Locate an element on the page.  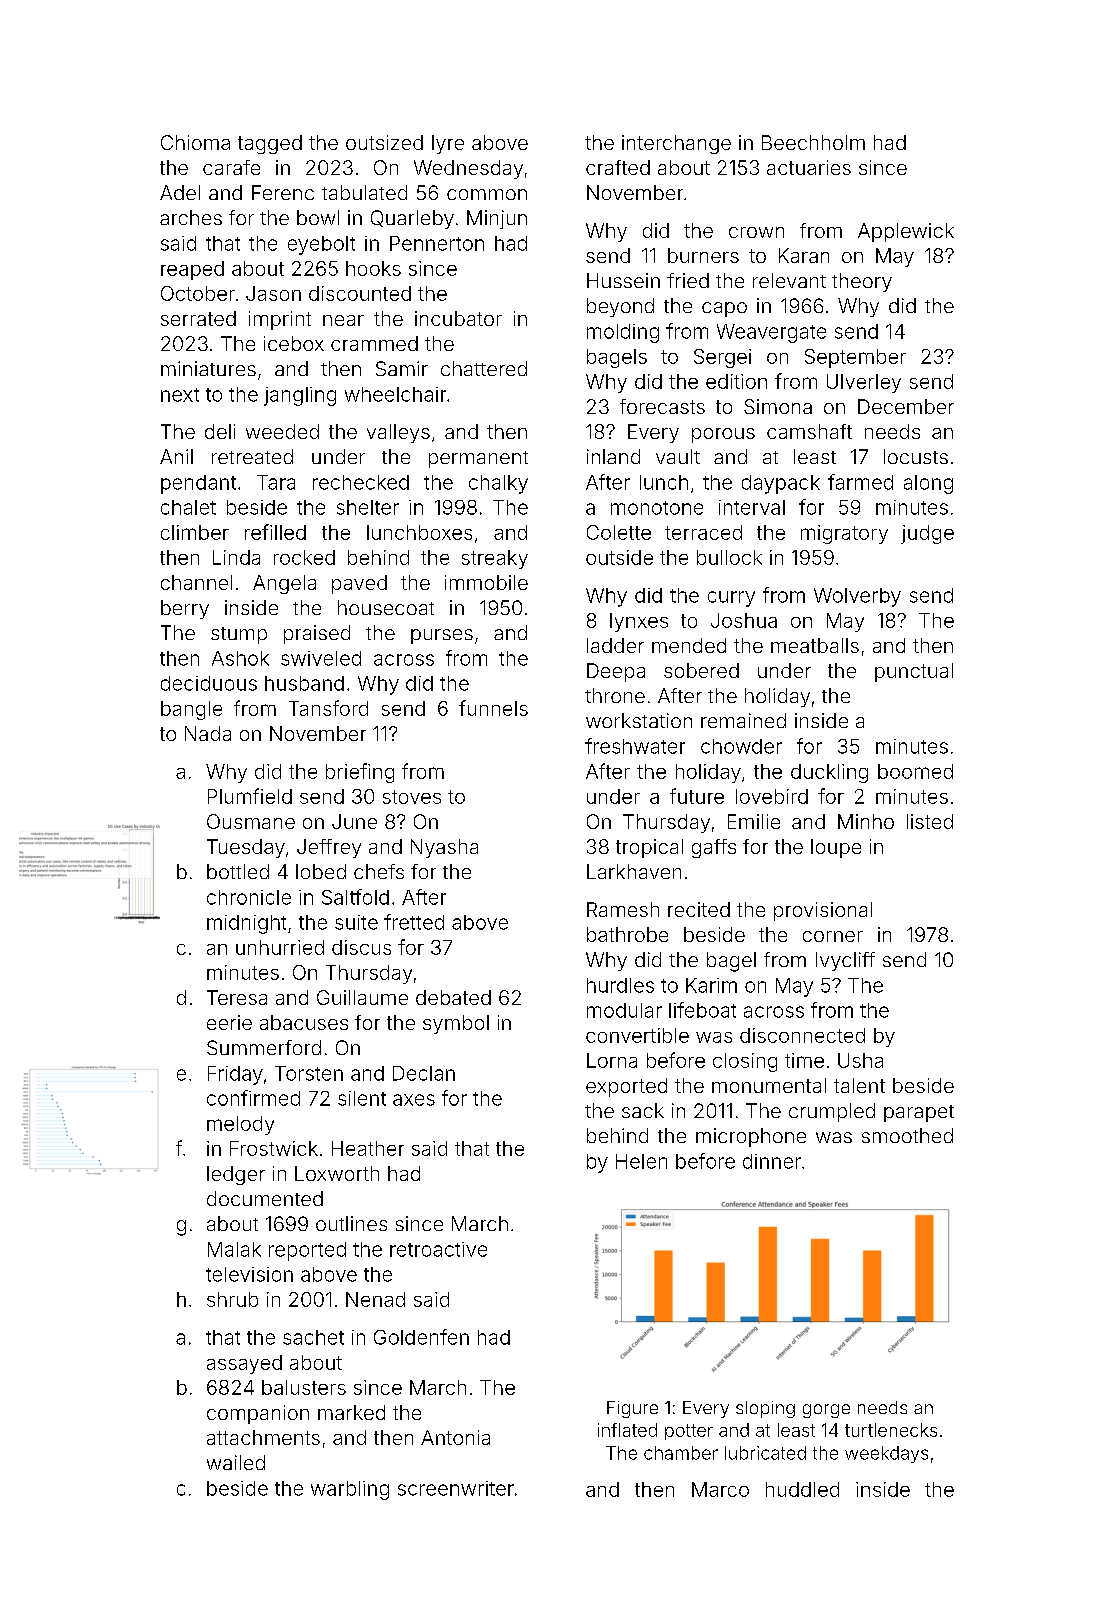
Tansford is located at coordinates (328, 708).
